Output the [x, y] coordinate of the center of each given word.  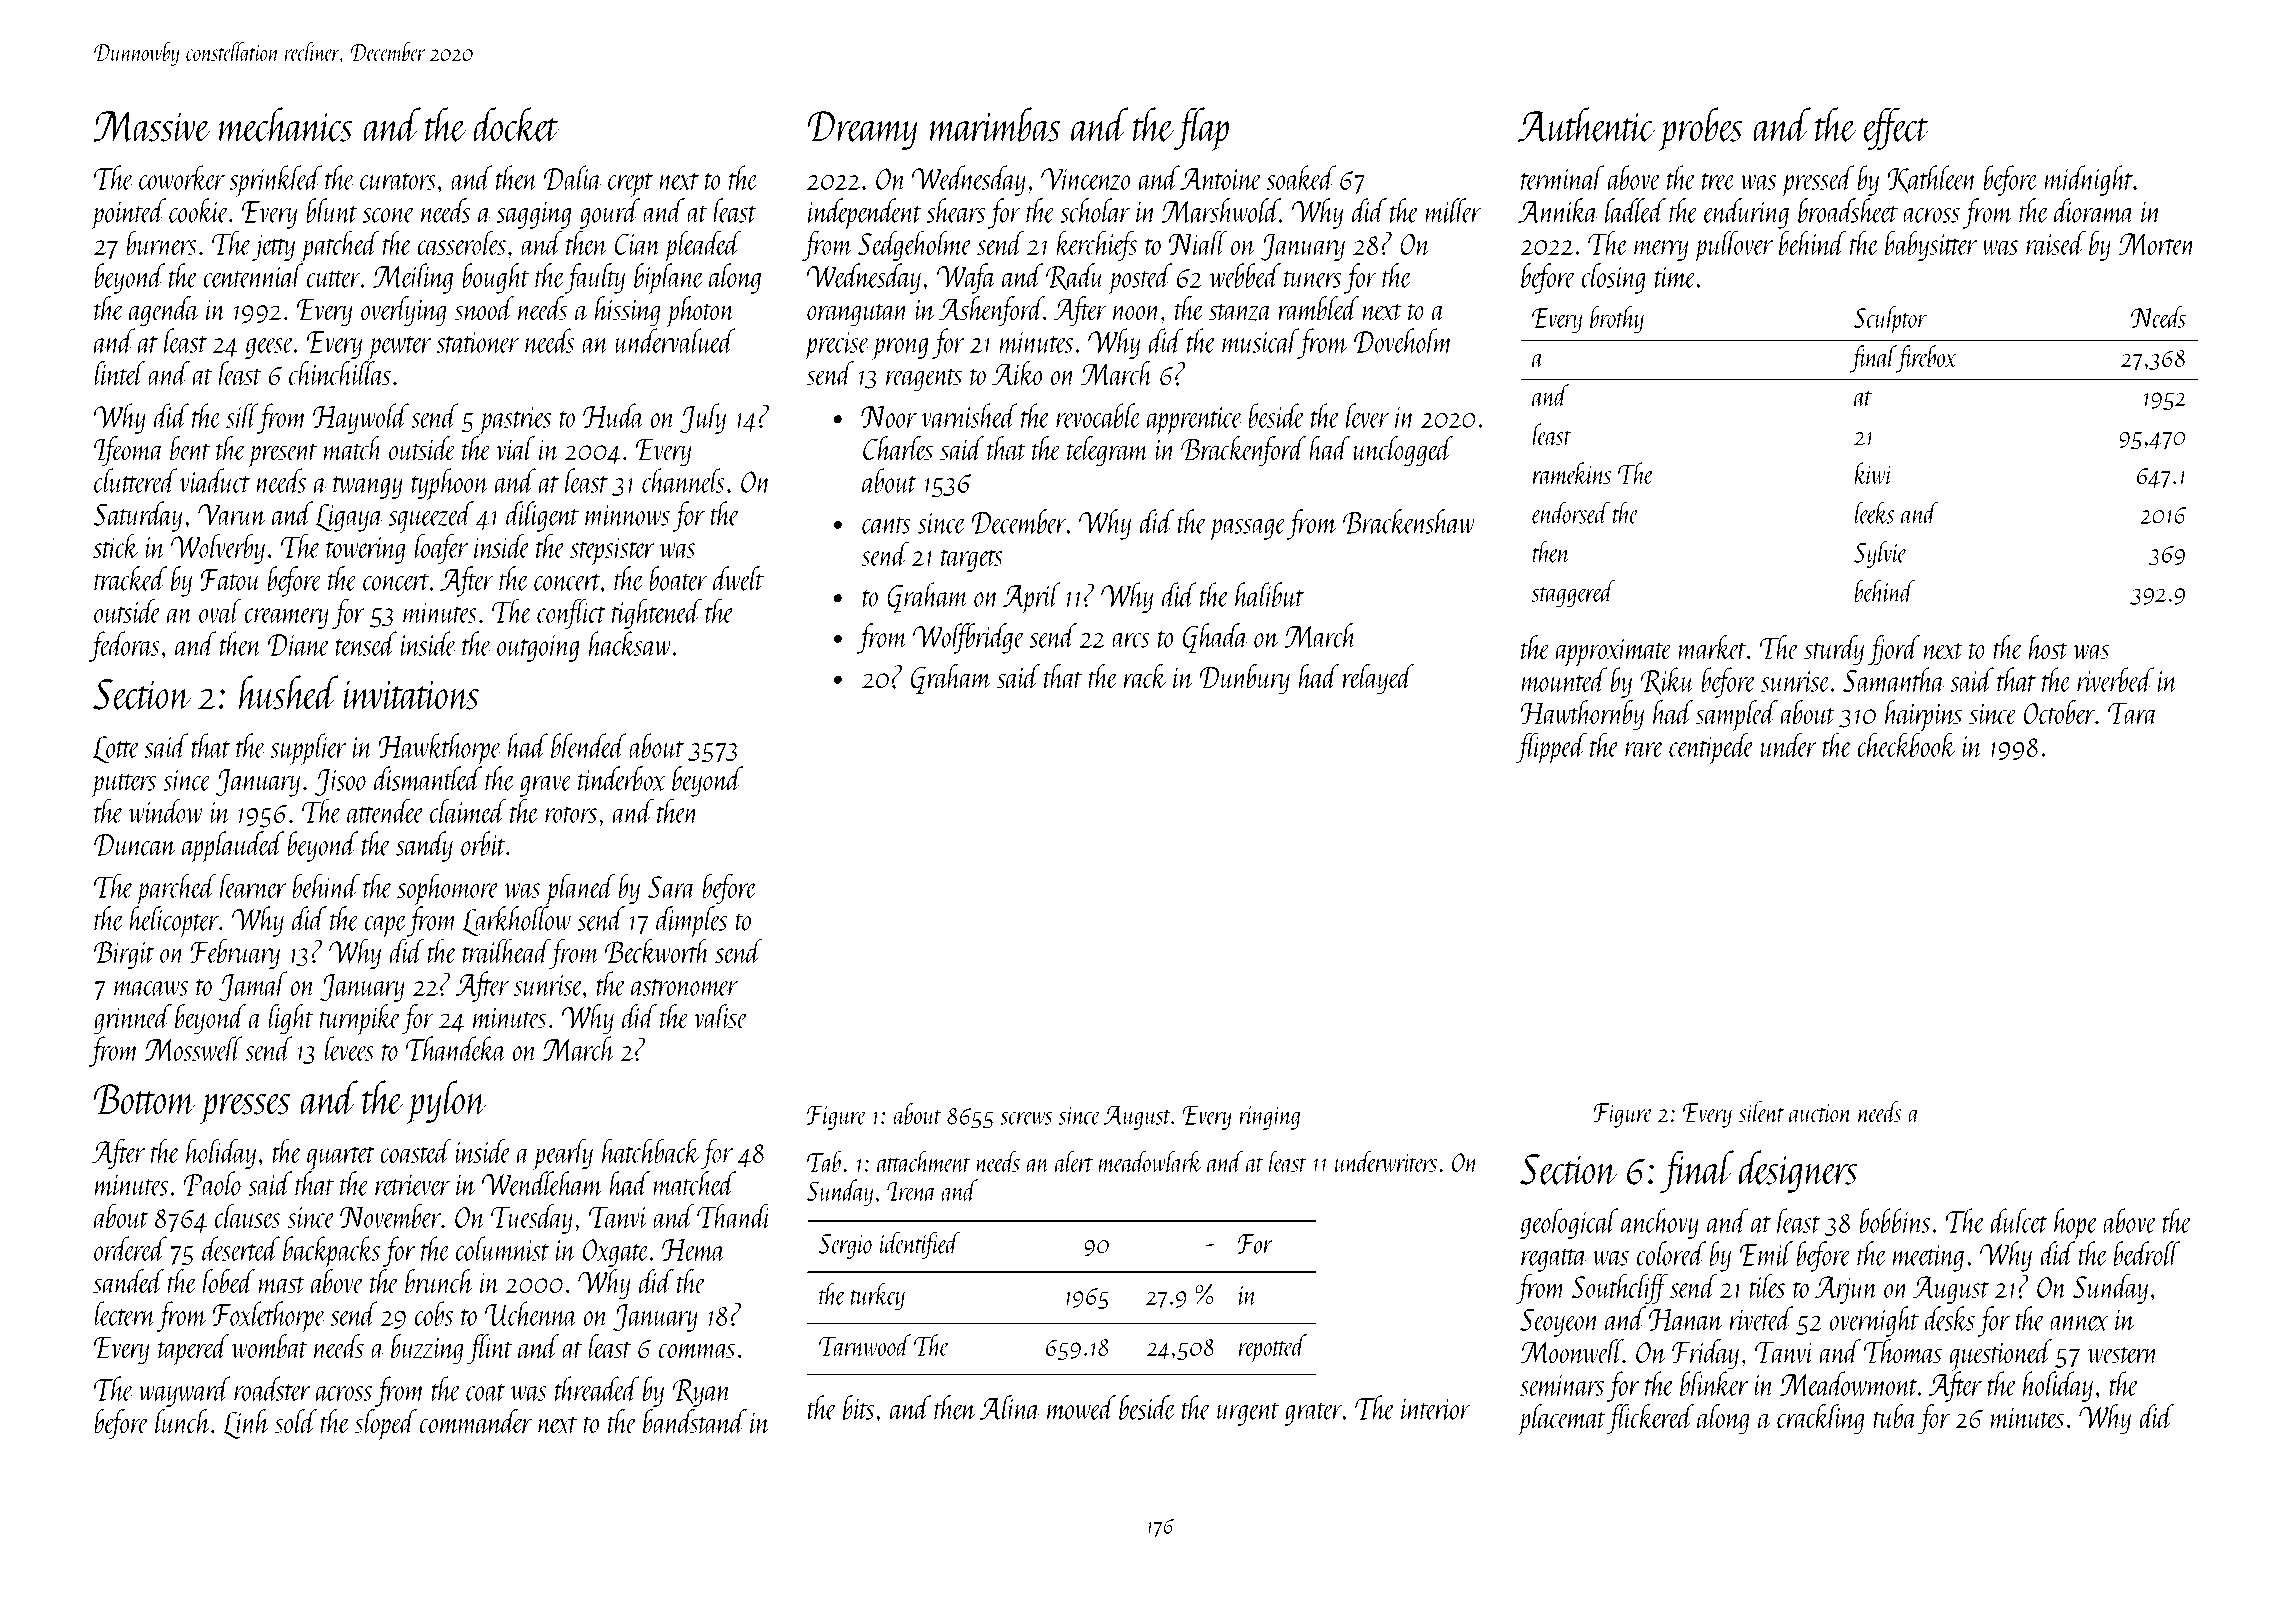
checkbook [1907, 744]
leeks [1874, 512]
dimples [692, 922]
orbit [483, 843]
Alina [1010, 1407]
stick [116, 545]
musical [1260, 340]
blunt [332, 210]
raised [2056, 242]
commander [476, 1421]
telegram [1108, 451]
